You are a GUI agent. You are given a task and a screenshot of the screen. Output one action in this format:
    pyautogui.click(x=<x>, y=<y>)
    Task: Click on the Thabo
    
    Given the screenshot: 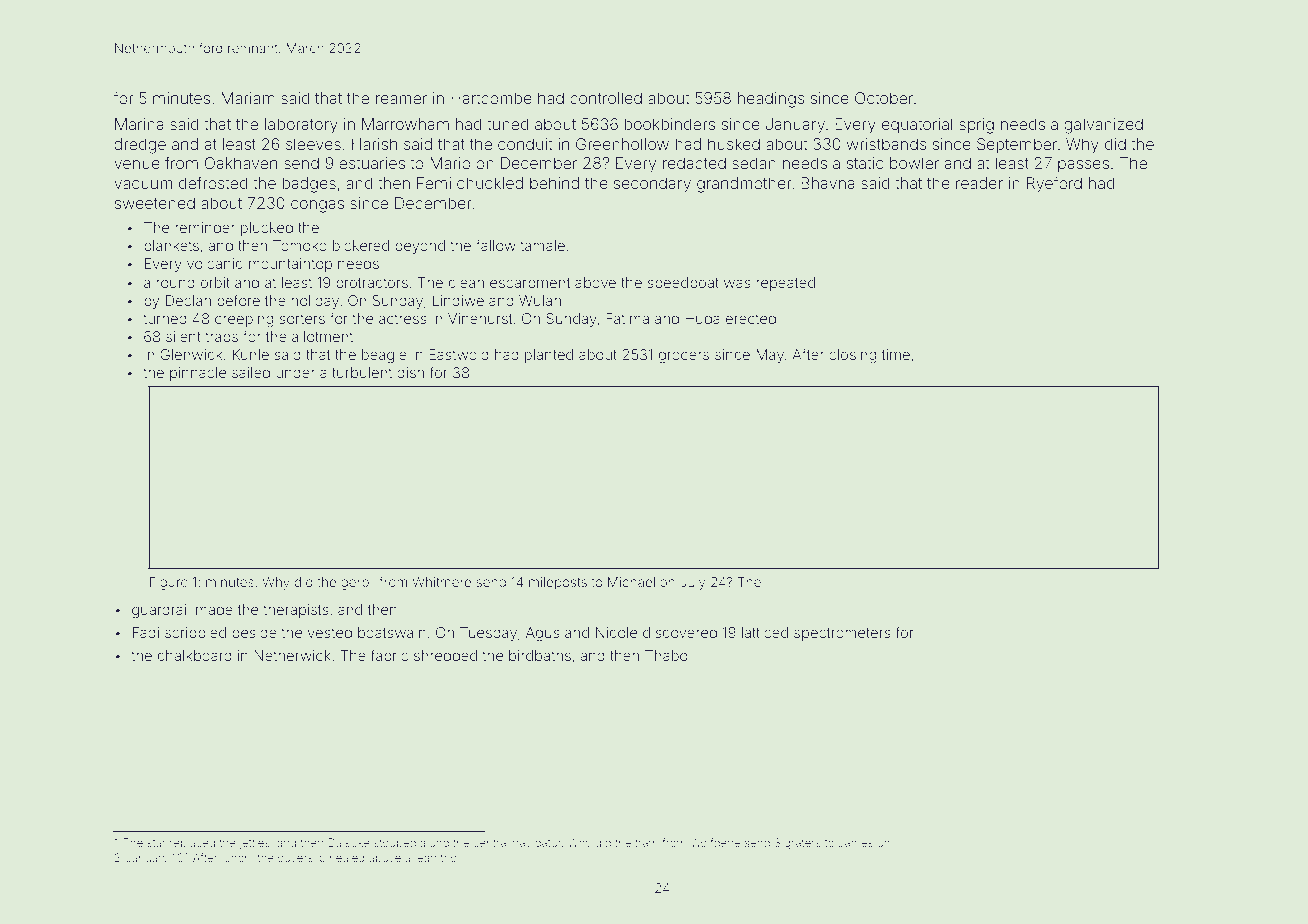 What is the action you would take?
    pyautogui.click(x=666, y=655)
